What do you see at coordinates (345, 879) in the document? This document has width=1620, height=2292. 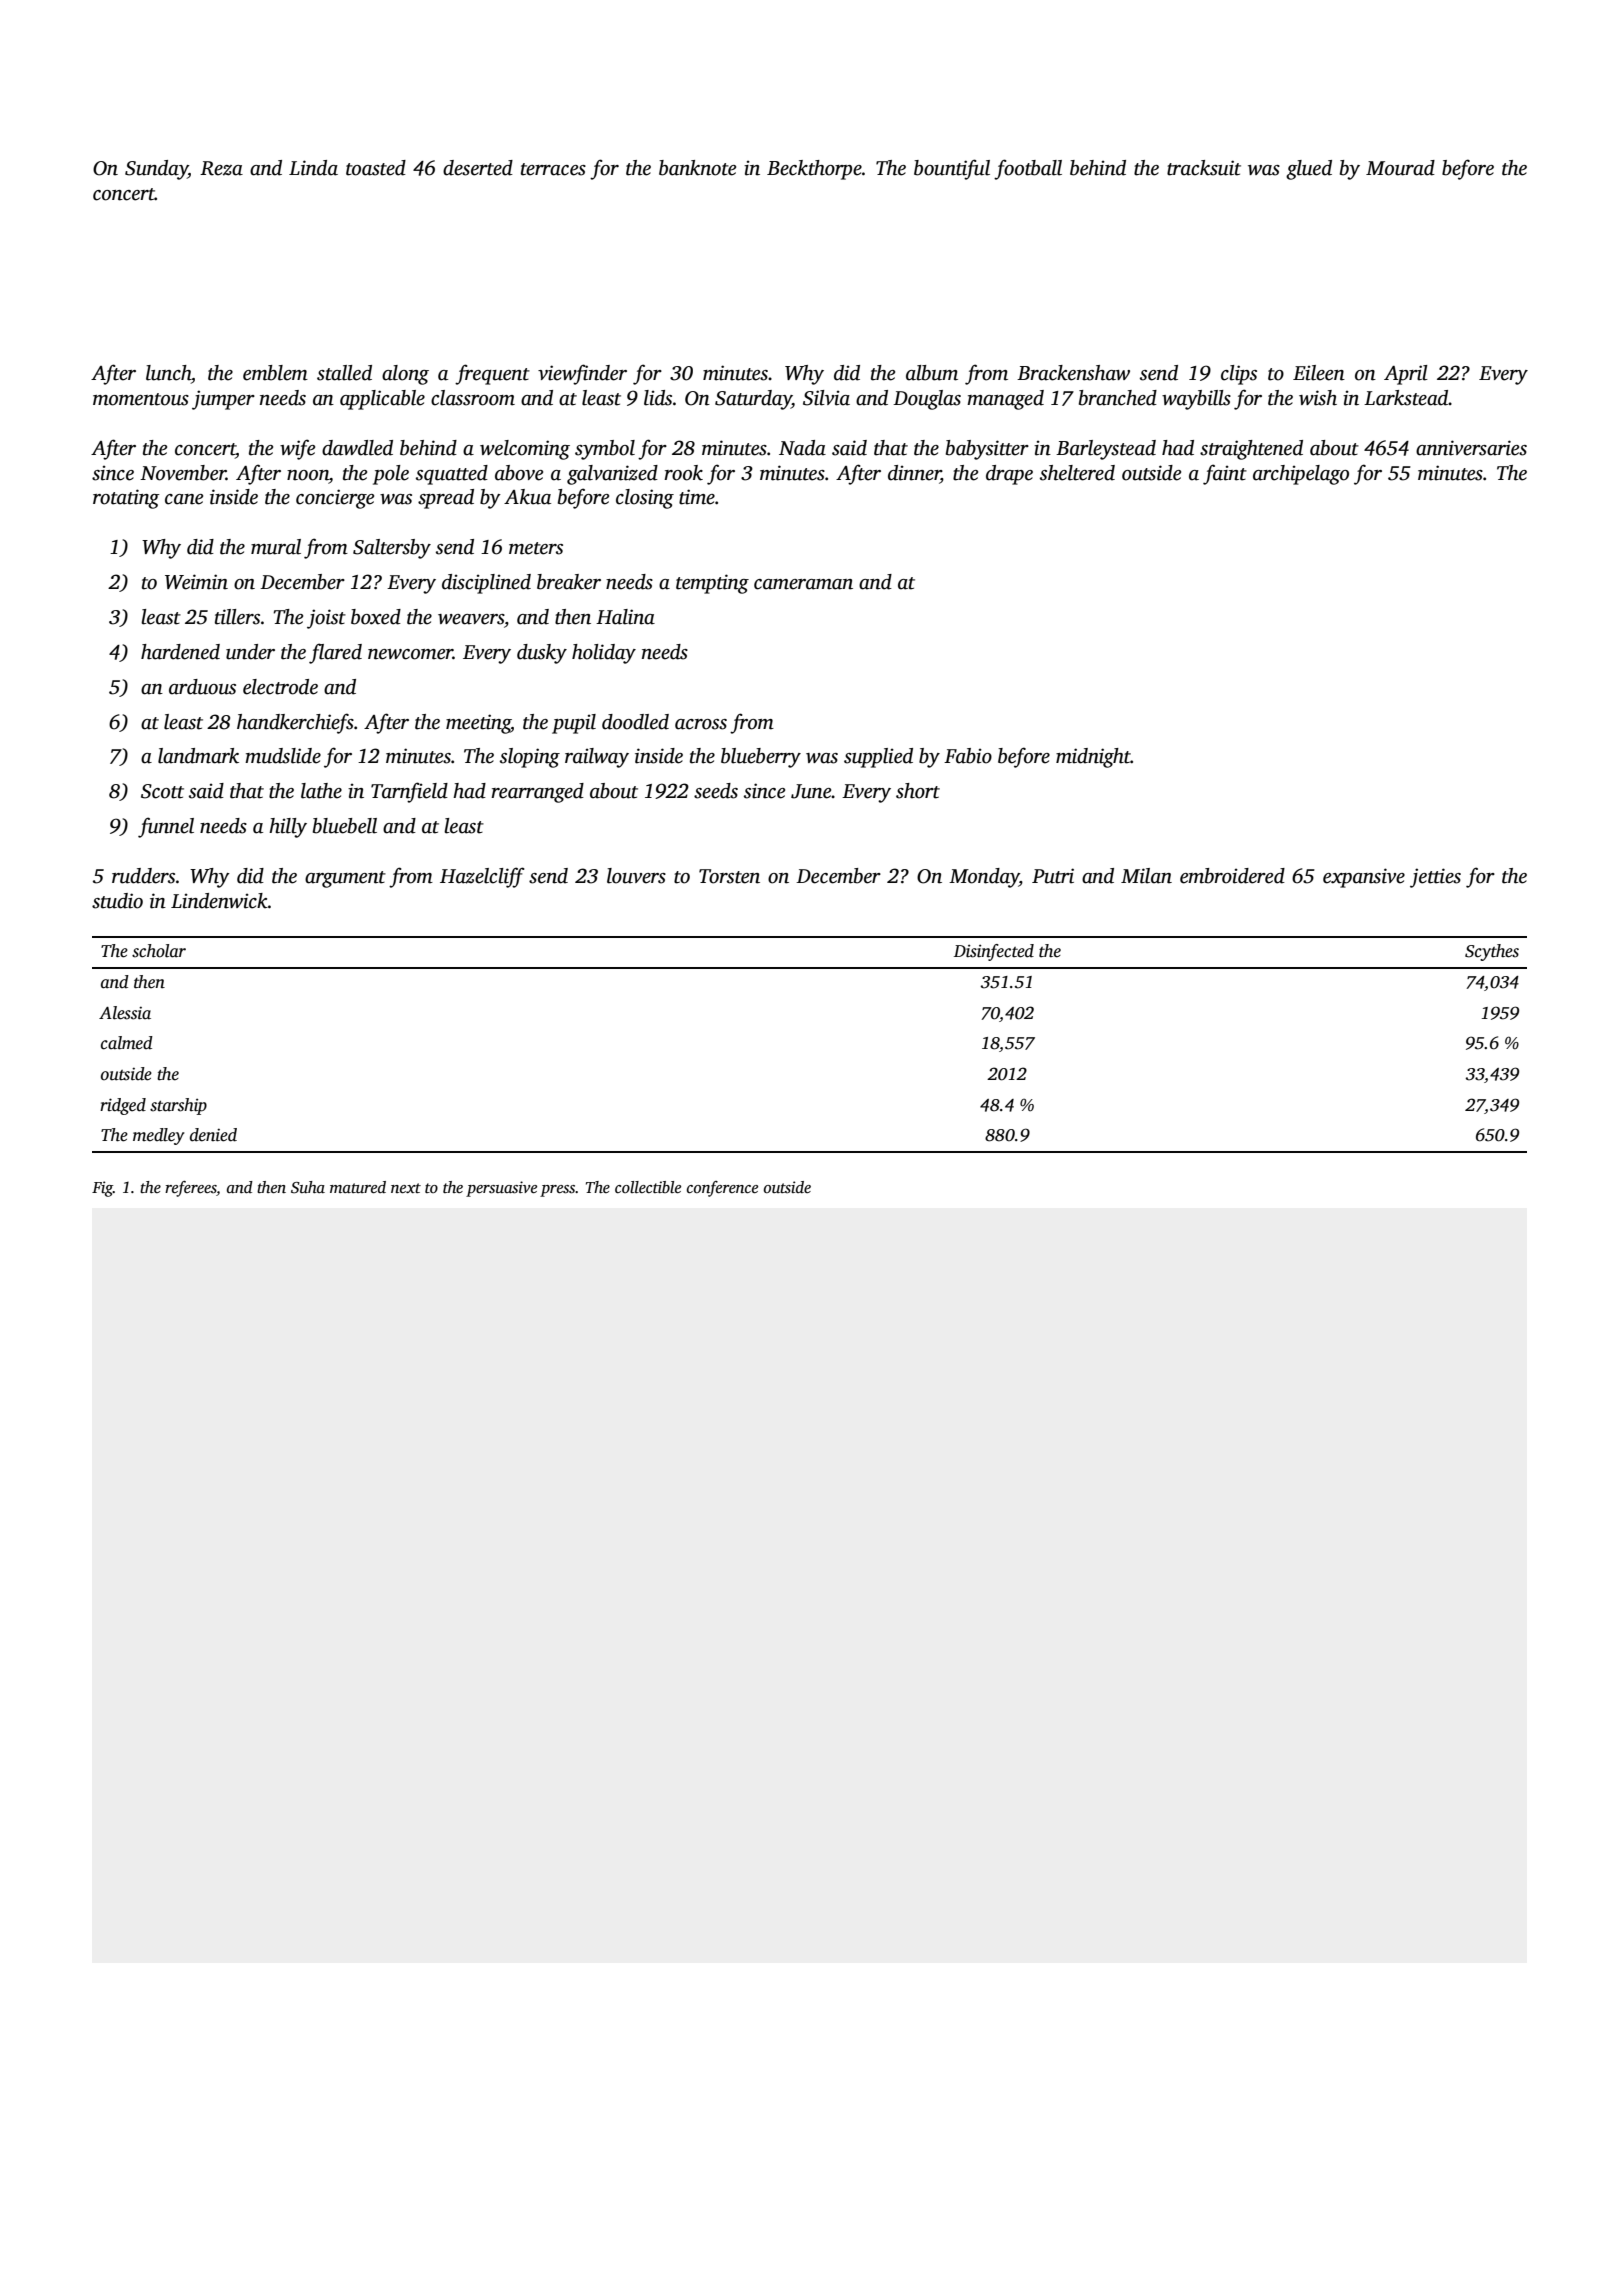 I see `argument` at bounding box center [345, 879].
